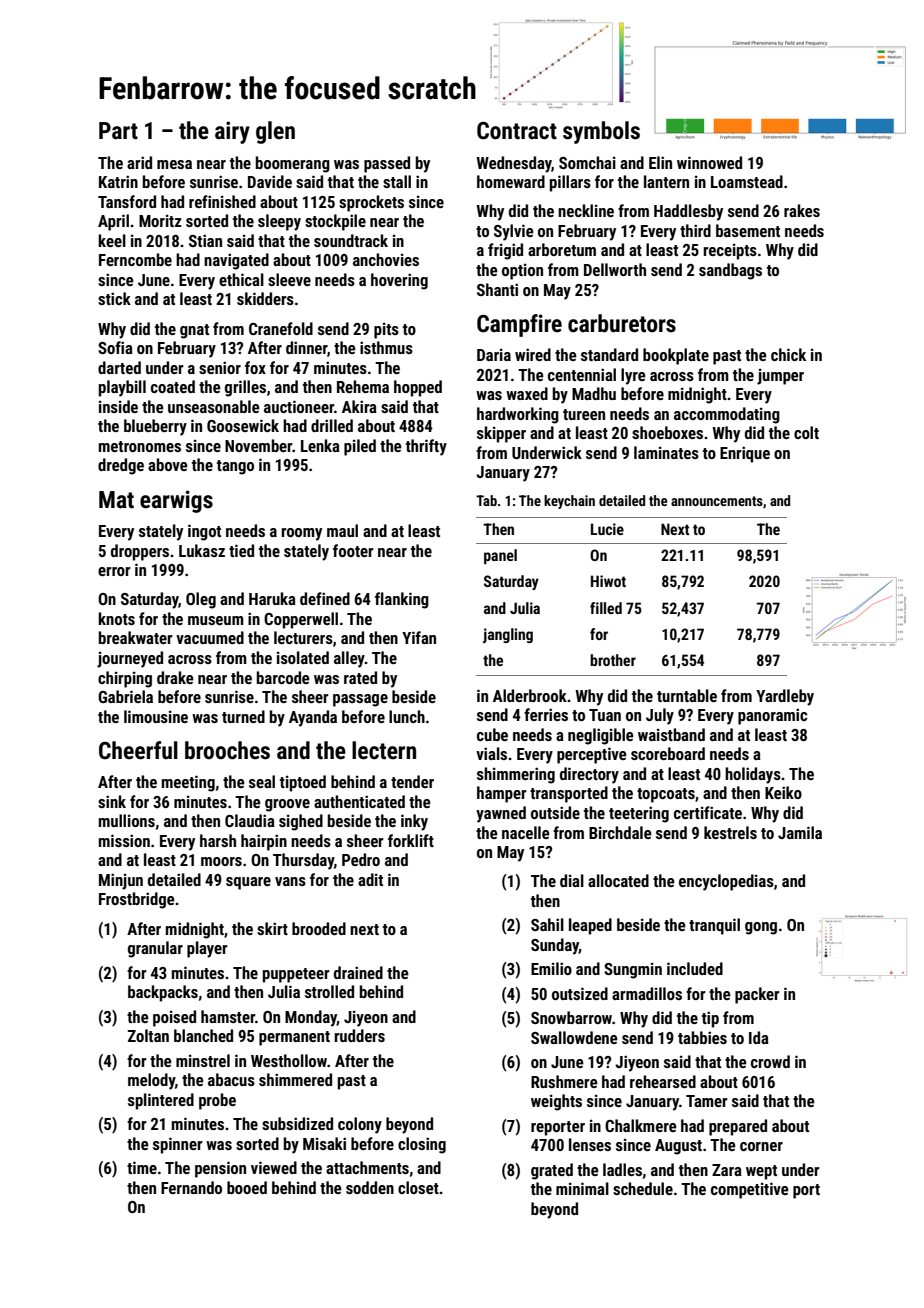 This screenshot has height=1308, width=924. I want to click on darted, so click(119, 367).
